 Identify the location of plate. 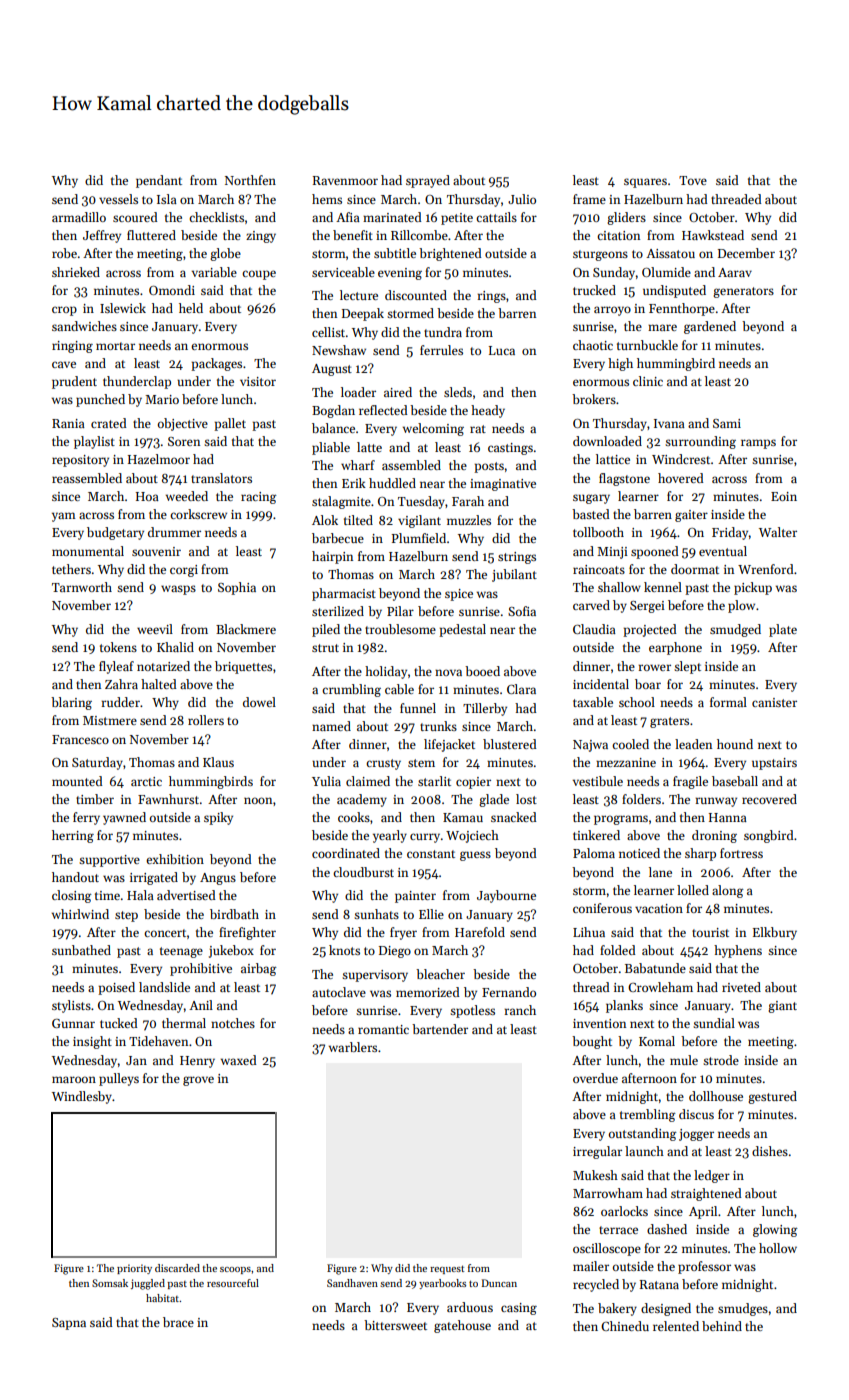
(783, 630).
